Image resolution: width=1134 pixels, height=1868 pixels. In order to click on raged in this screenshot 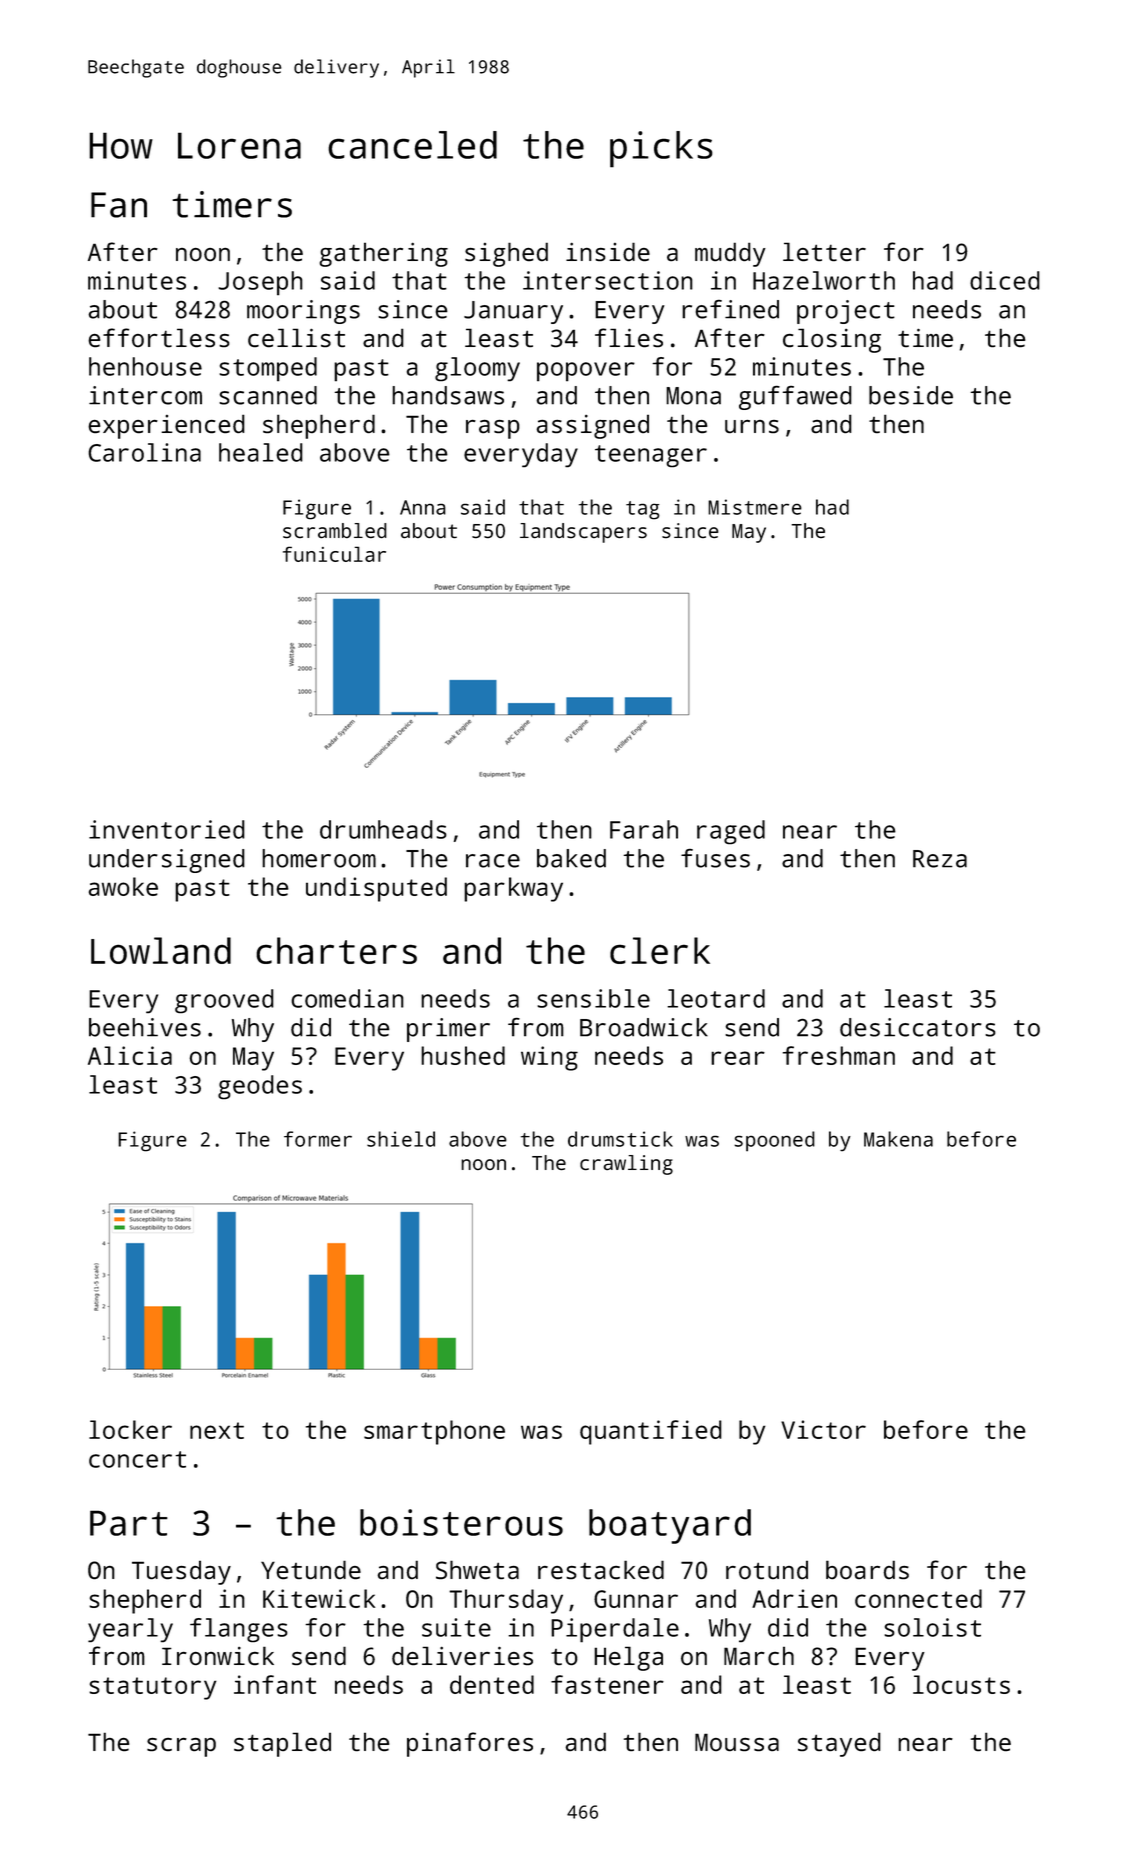, I will do `click(731, 832)`.
